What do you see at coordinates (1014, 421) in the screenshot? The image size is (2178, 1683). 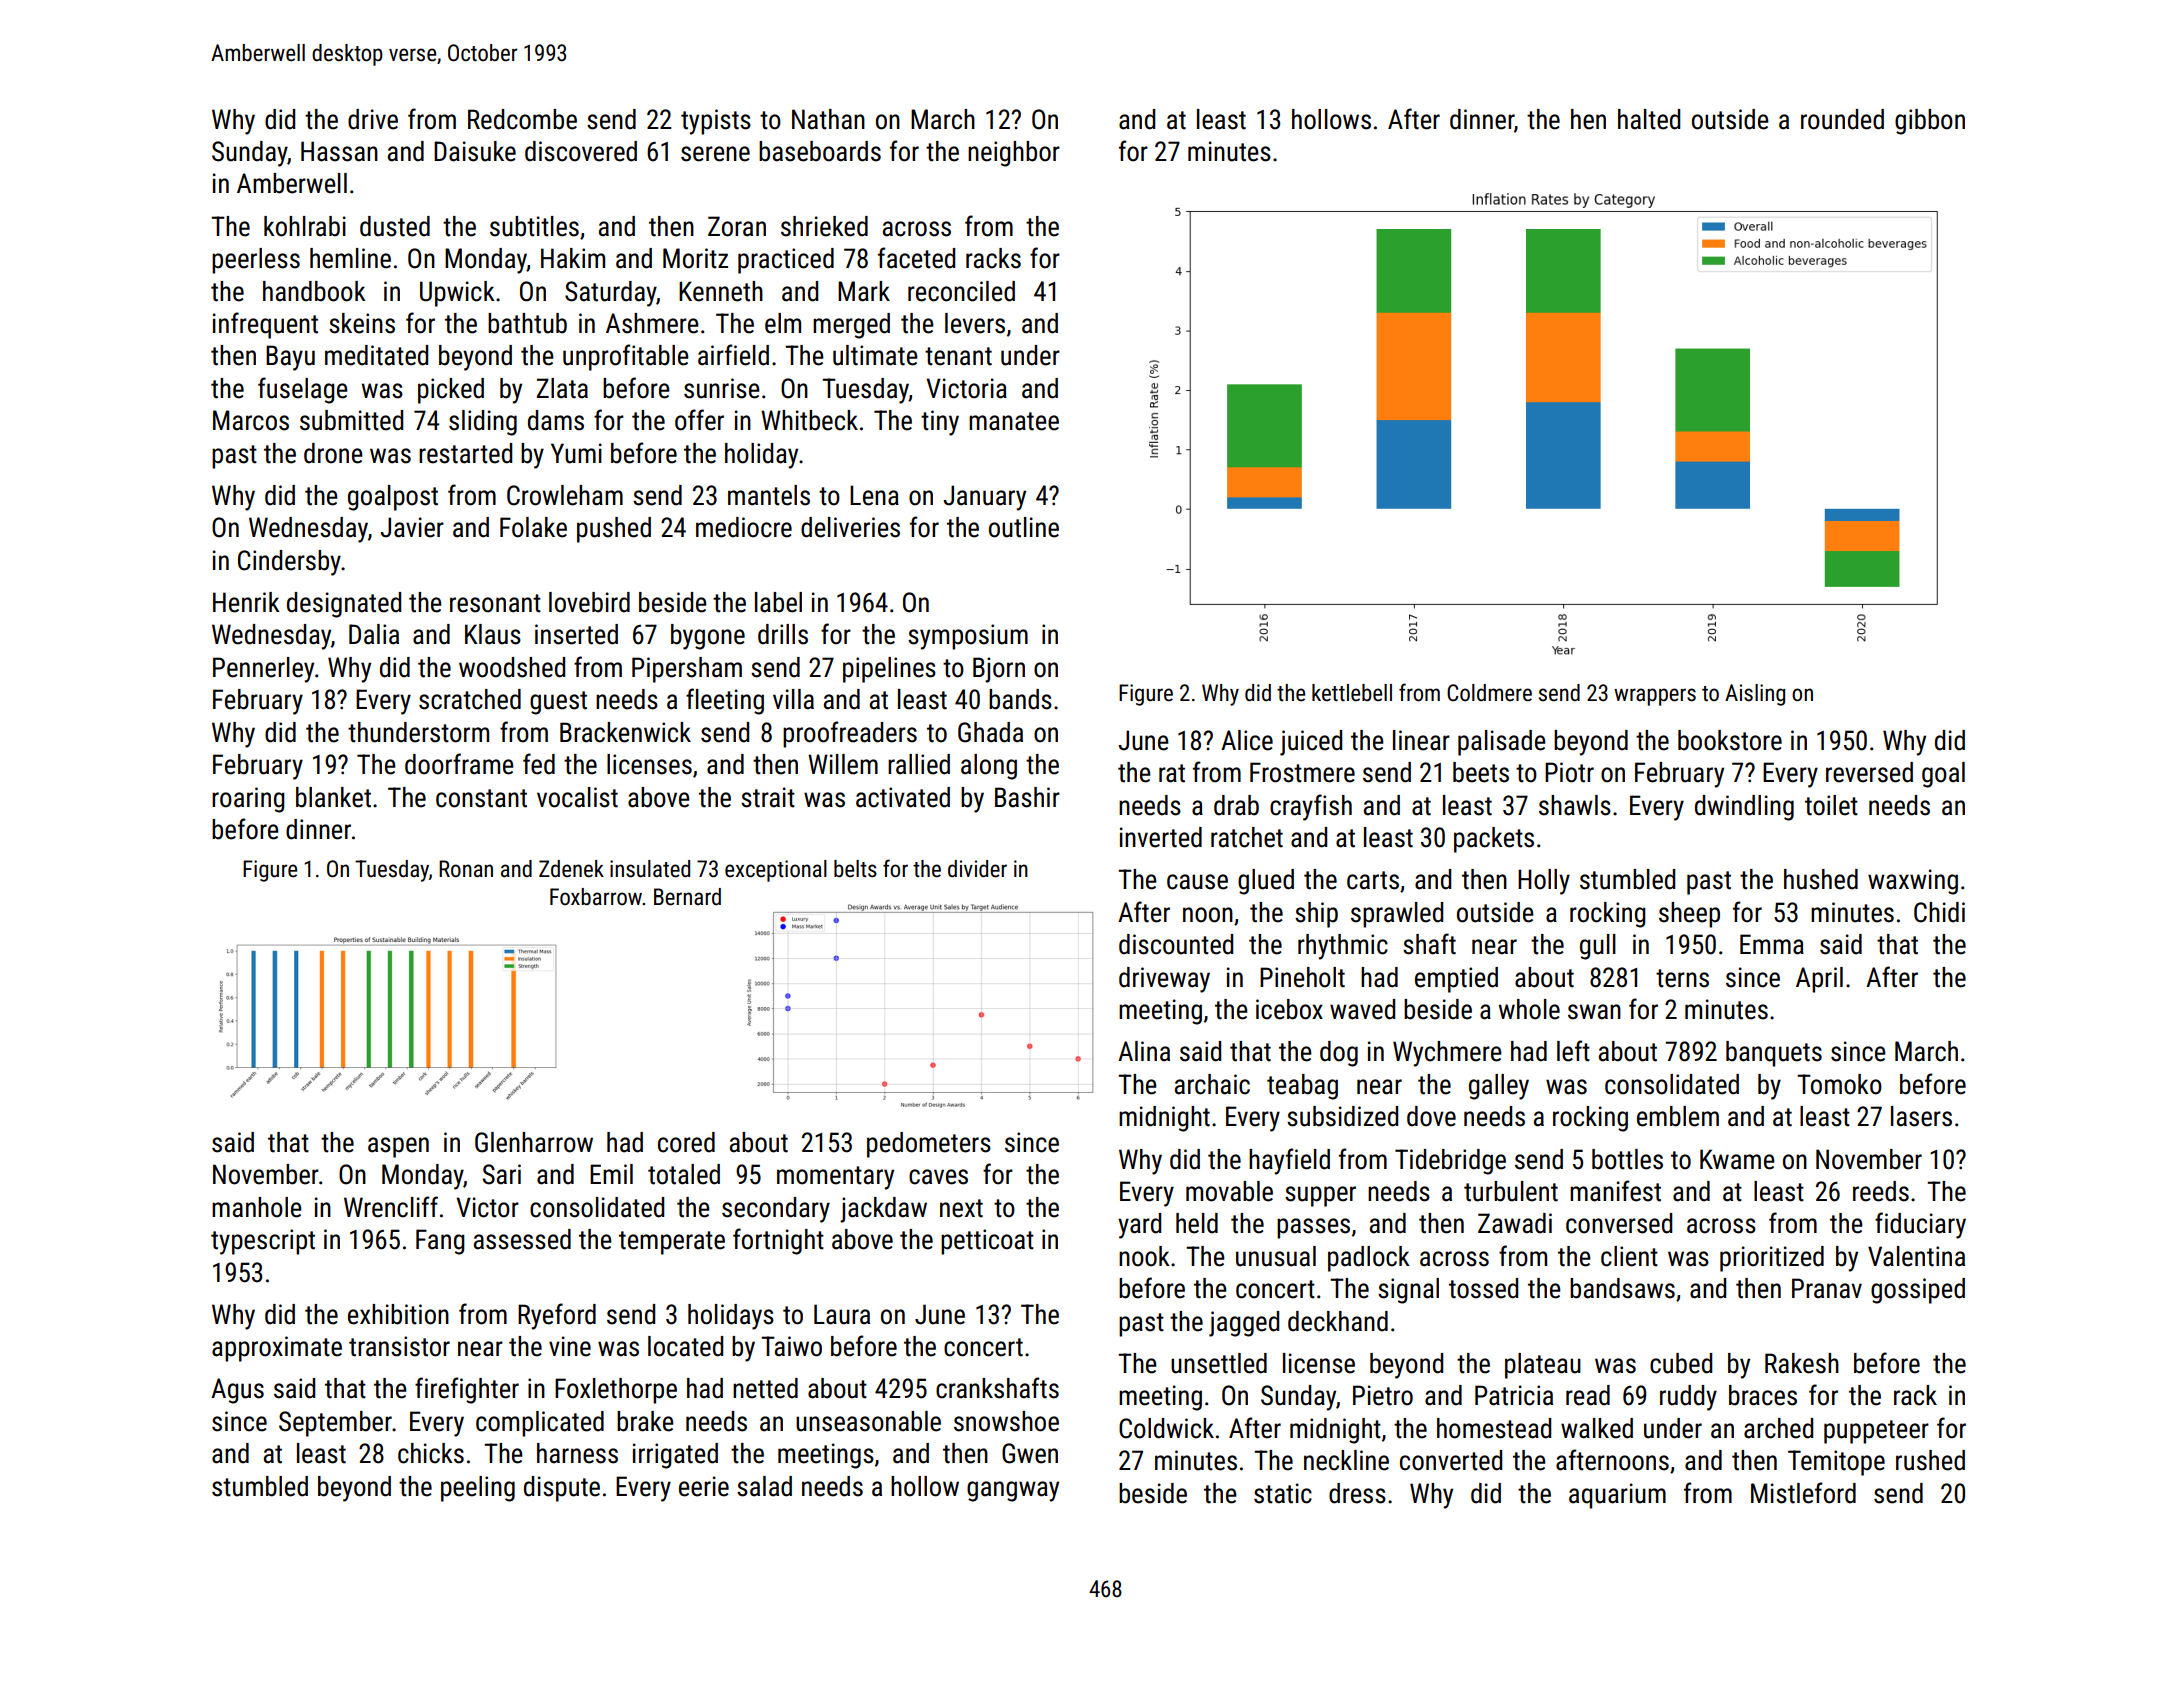 I see `manatee` at bounding box center [1014, 421].
